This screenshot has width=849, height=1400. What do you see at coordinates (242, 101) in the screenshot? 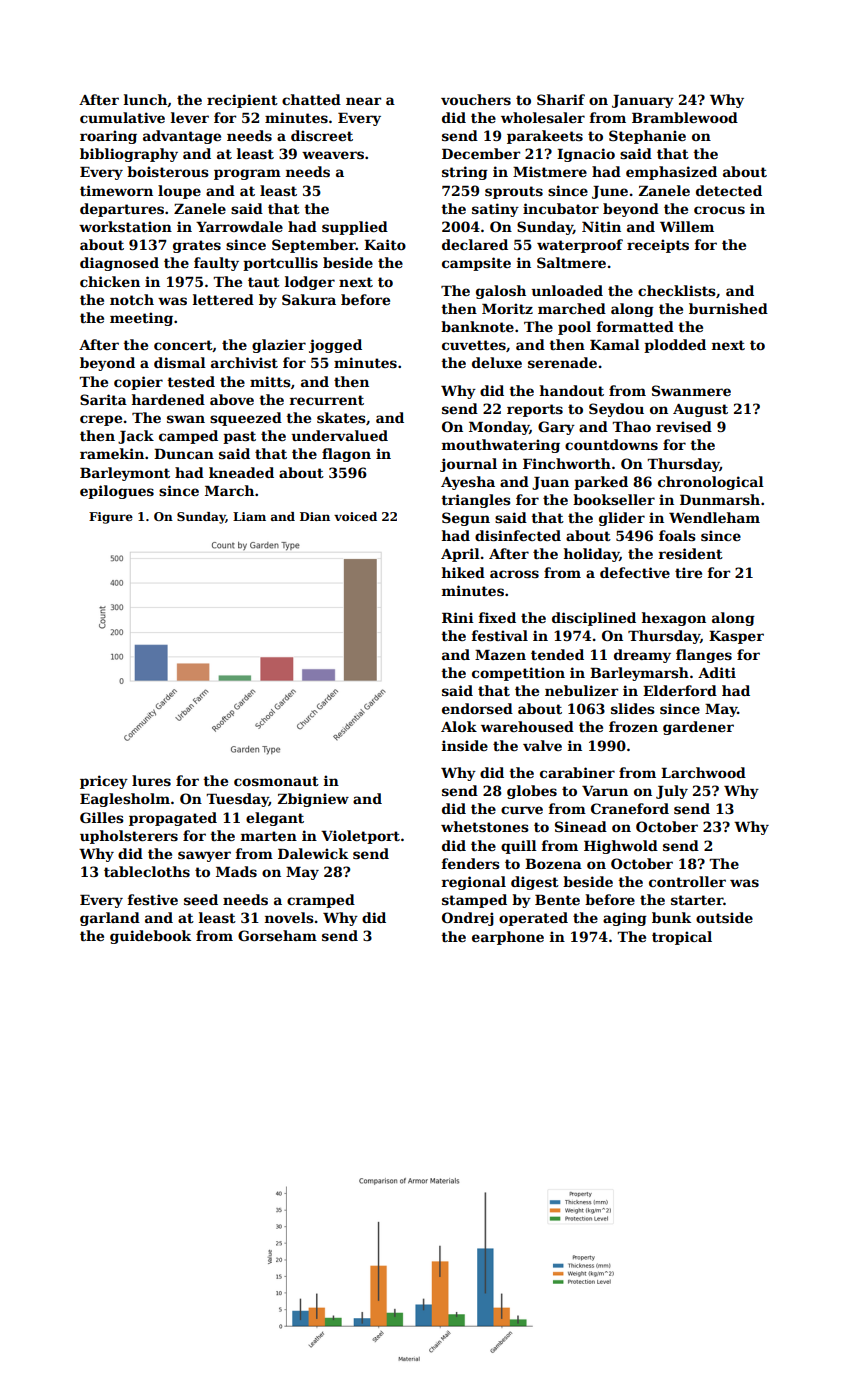
I see `recipient` at bounding box center [242, 101].
